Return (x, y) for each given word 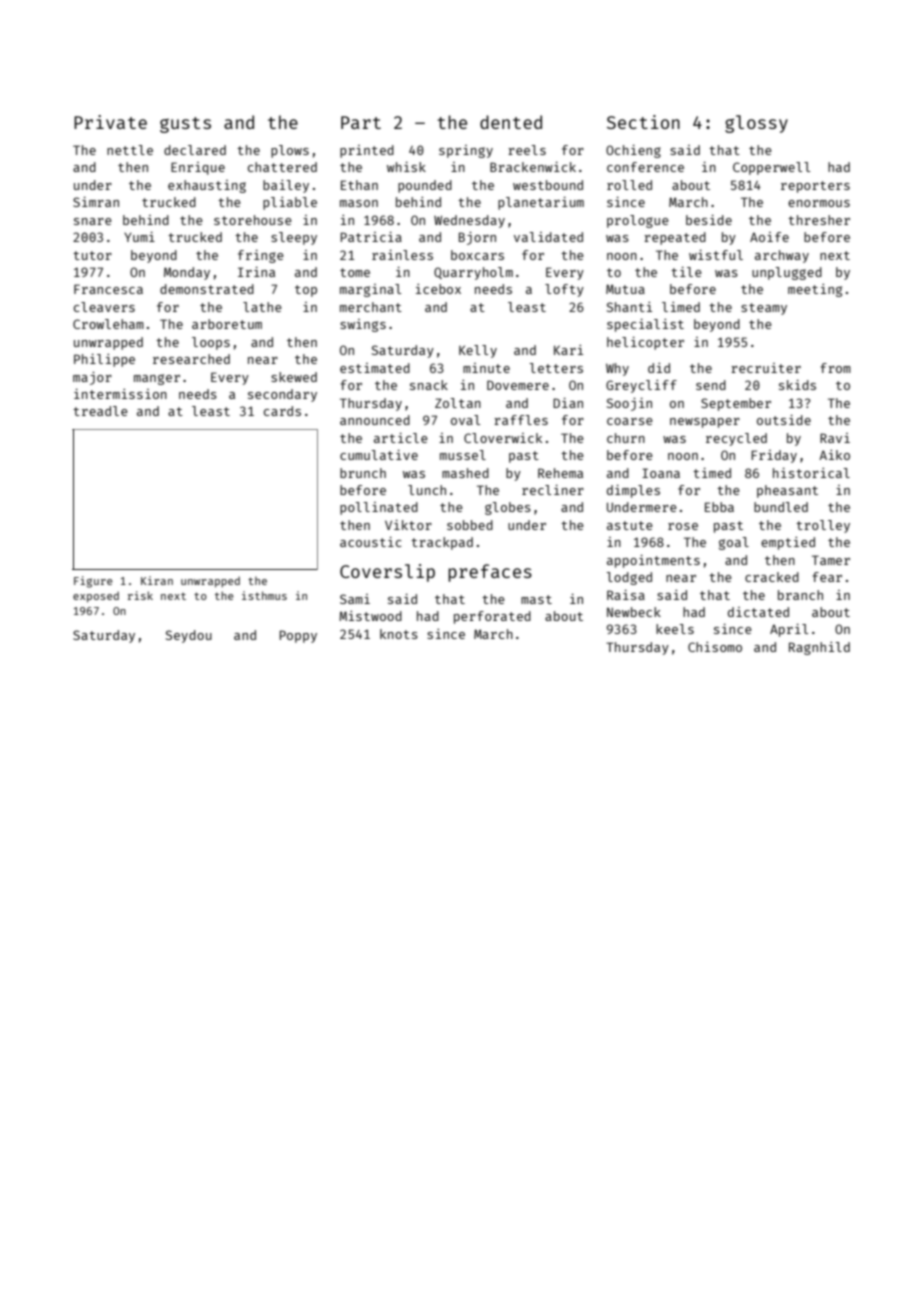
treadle (100, 411)
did (659, 368)
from (836, 368)
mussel (463, 455)
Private (110, 122)
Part (361, 122)
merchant (371, 307)
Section (643, 122)
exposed (96, 597)
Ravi (835, 438)
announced (375, 420)
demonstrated (207, 289)
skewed (294, 377)
